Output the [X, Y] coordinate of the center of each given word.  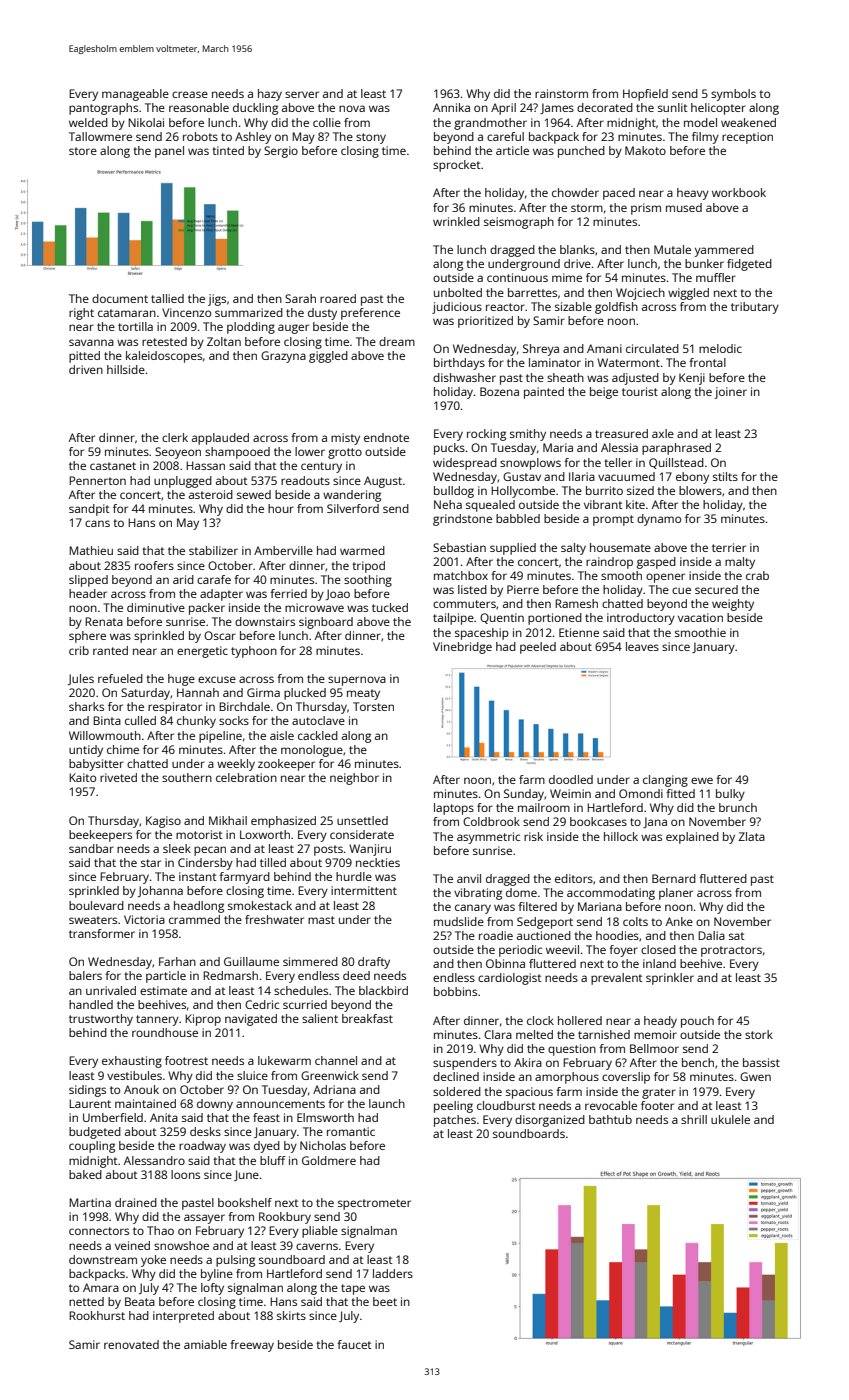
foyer [623, 951]
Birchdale [244, 706]
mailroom [544, 807]
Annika [451, 107]
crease [190, 94]
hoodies [617, 935]
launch [387, 1103]
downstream [103, 1259]
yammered [724, 251]
